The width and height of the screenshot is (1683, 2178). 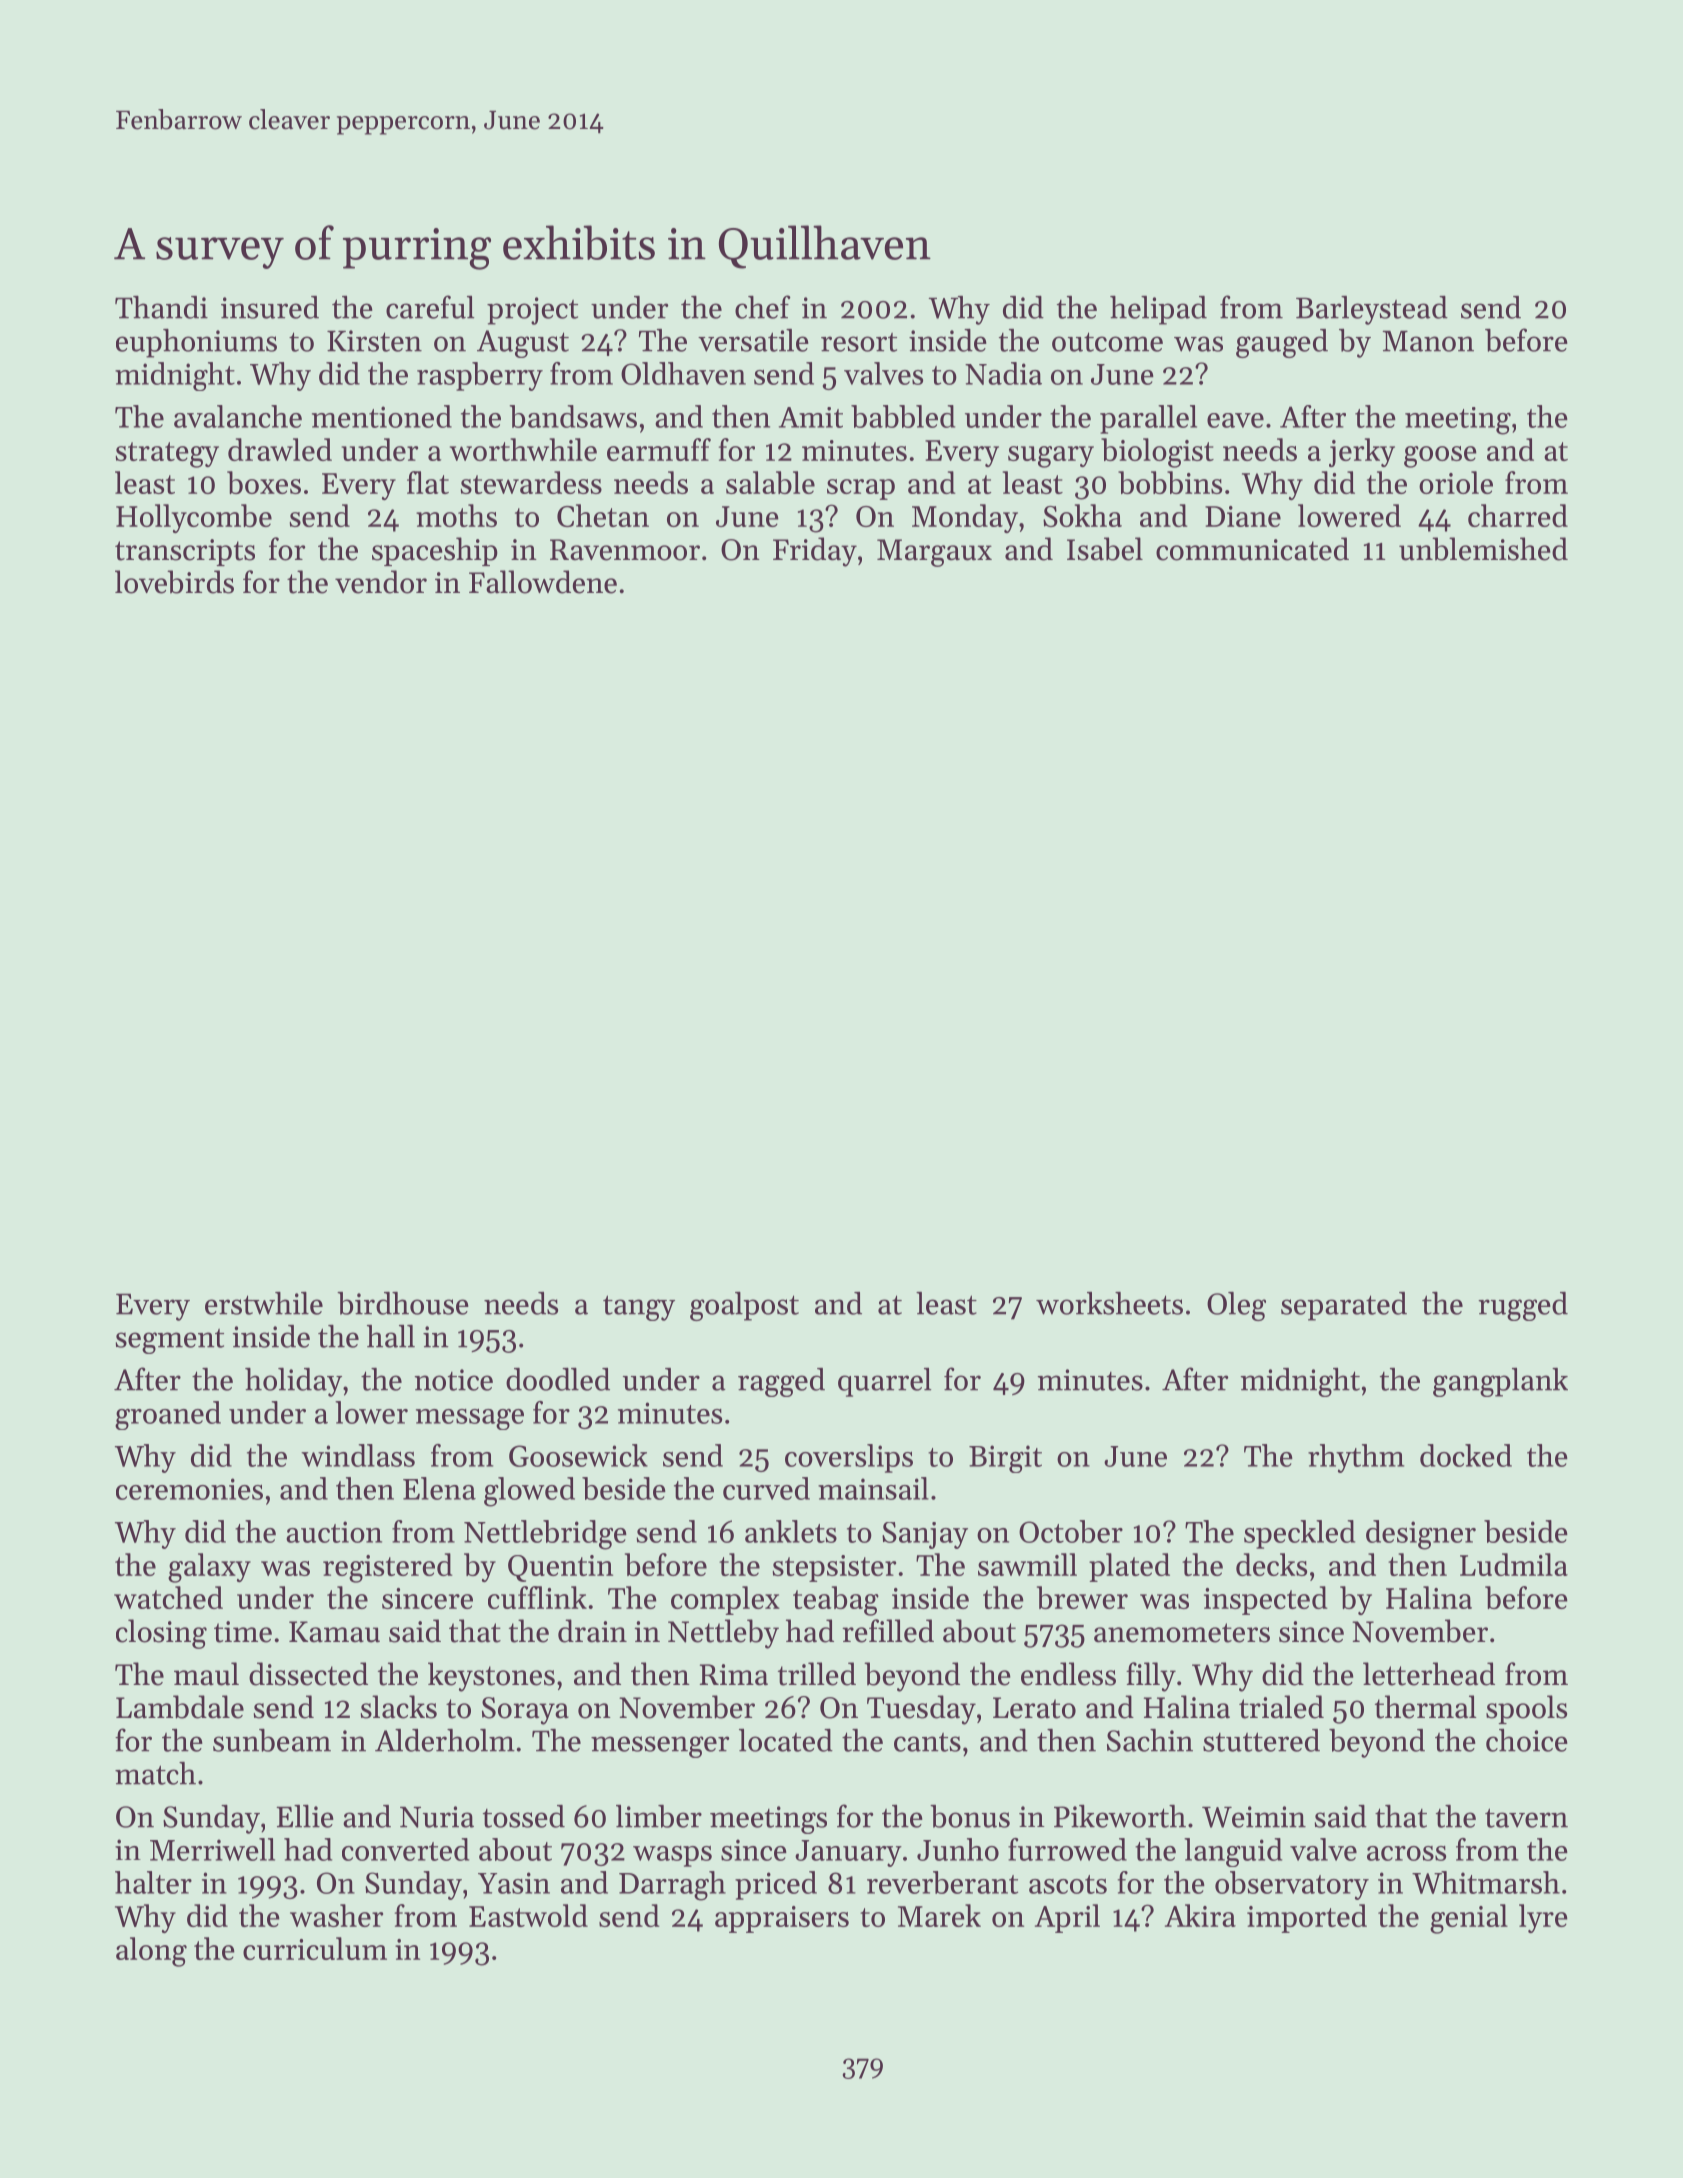 I want to click on worksheets, so click(x=1109, y=1303).
